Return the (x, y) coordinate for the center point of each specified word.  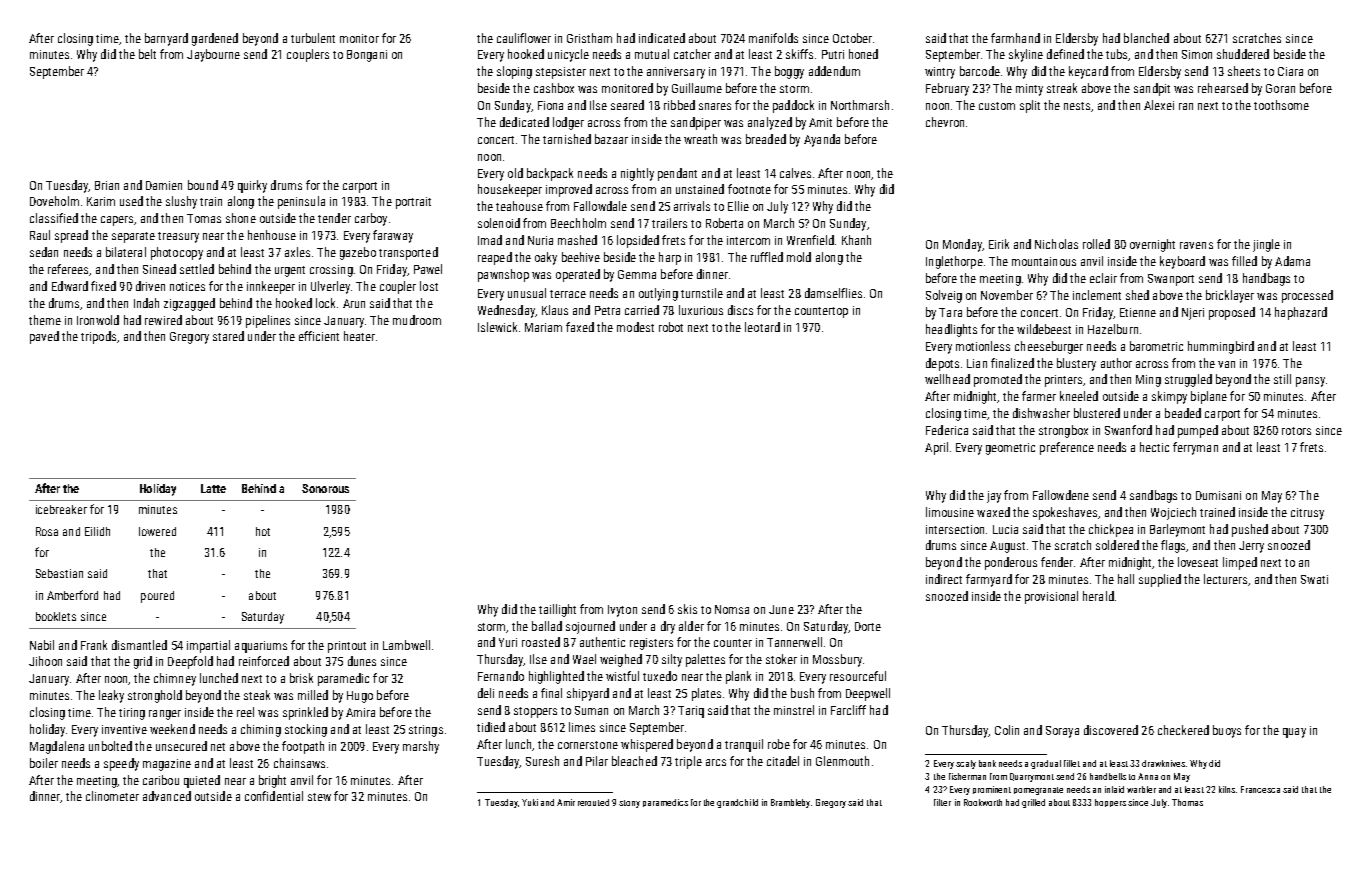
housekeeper (510, 190)
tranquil (744, 745)
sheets (1244, 71)
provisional (1051, 597)
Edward (70, 286)
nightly (637, 174)
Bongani (367, 56)
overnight (1152, 245)
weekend (172, 729)
